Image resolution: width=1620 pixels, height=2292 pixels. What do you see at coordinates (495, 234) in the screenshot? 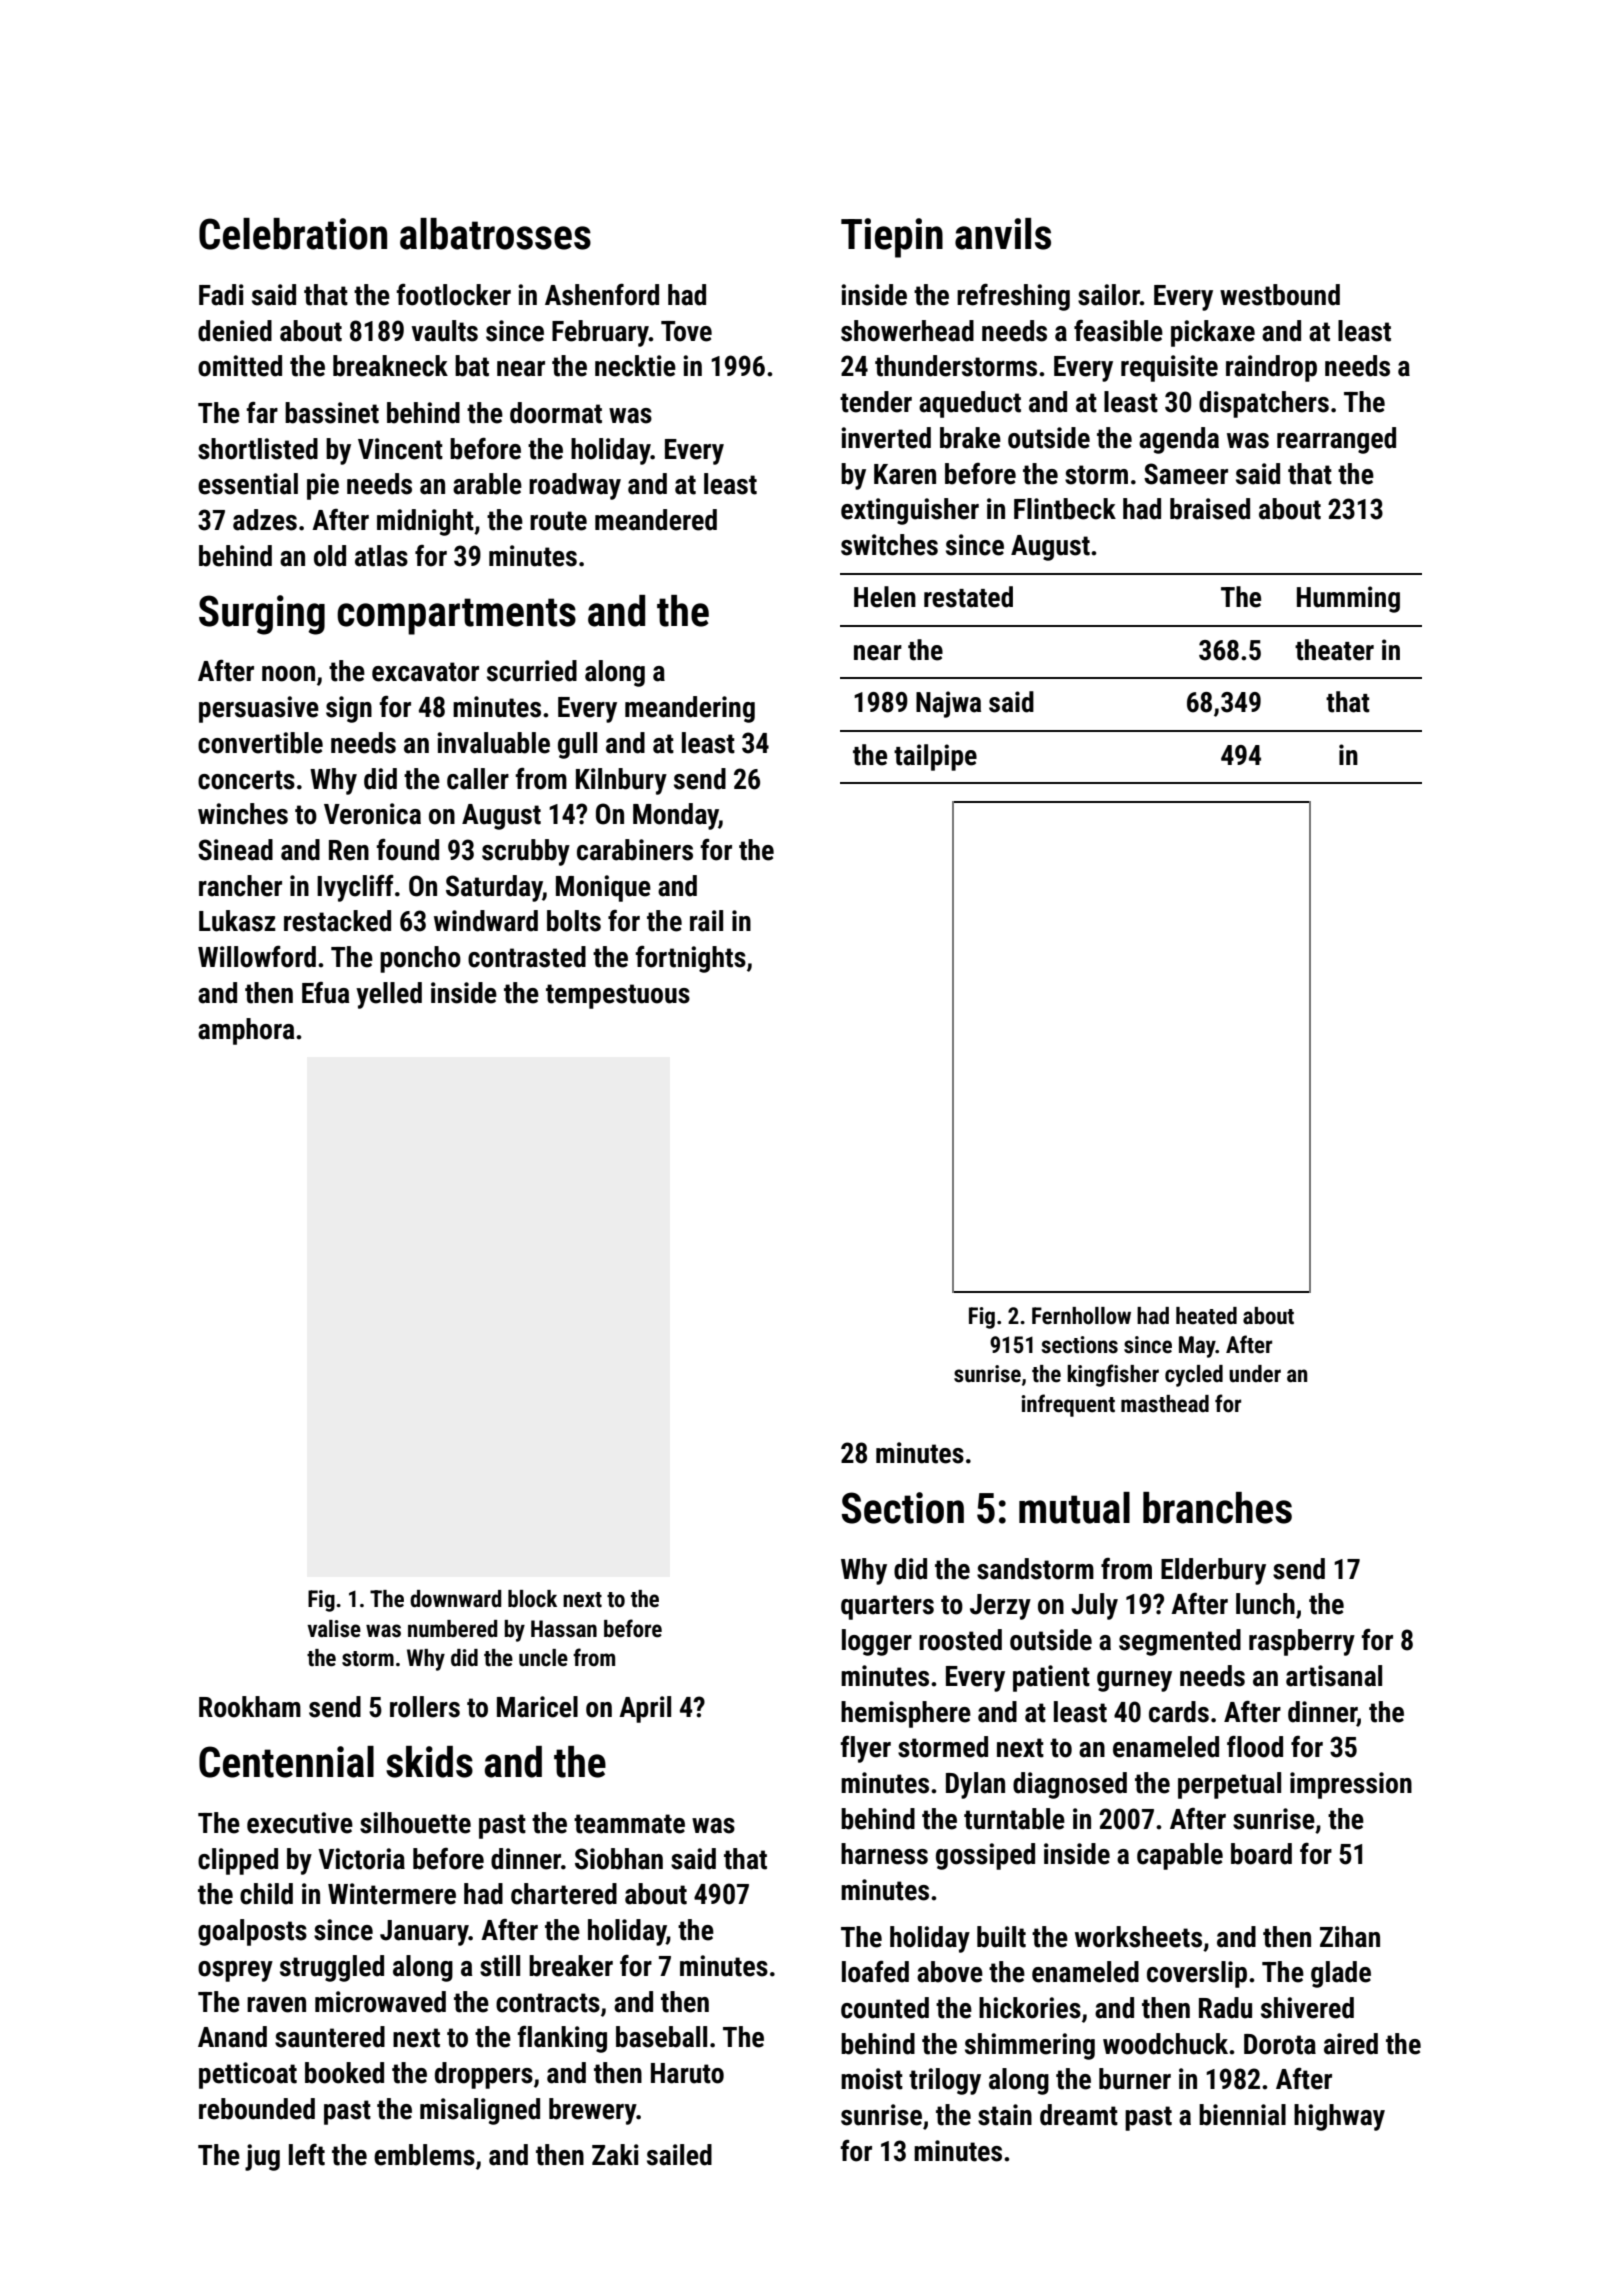
I see `albatrosses` at bounding box center [495, 234].
